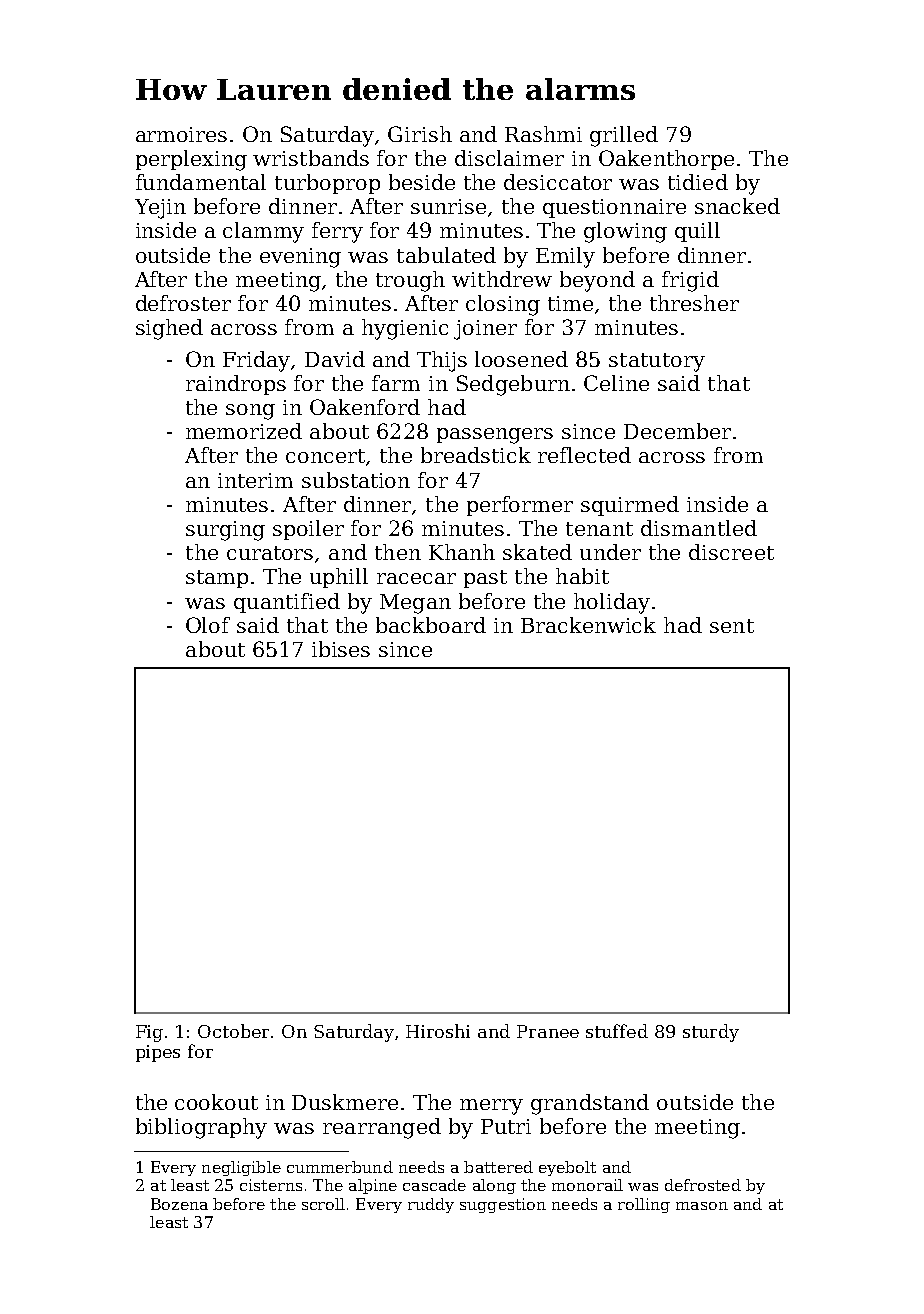 The width and height of the screenshot is (924, 1314). I want to click on evening, so click(300, 258).
